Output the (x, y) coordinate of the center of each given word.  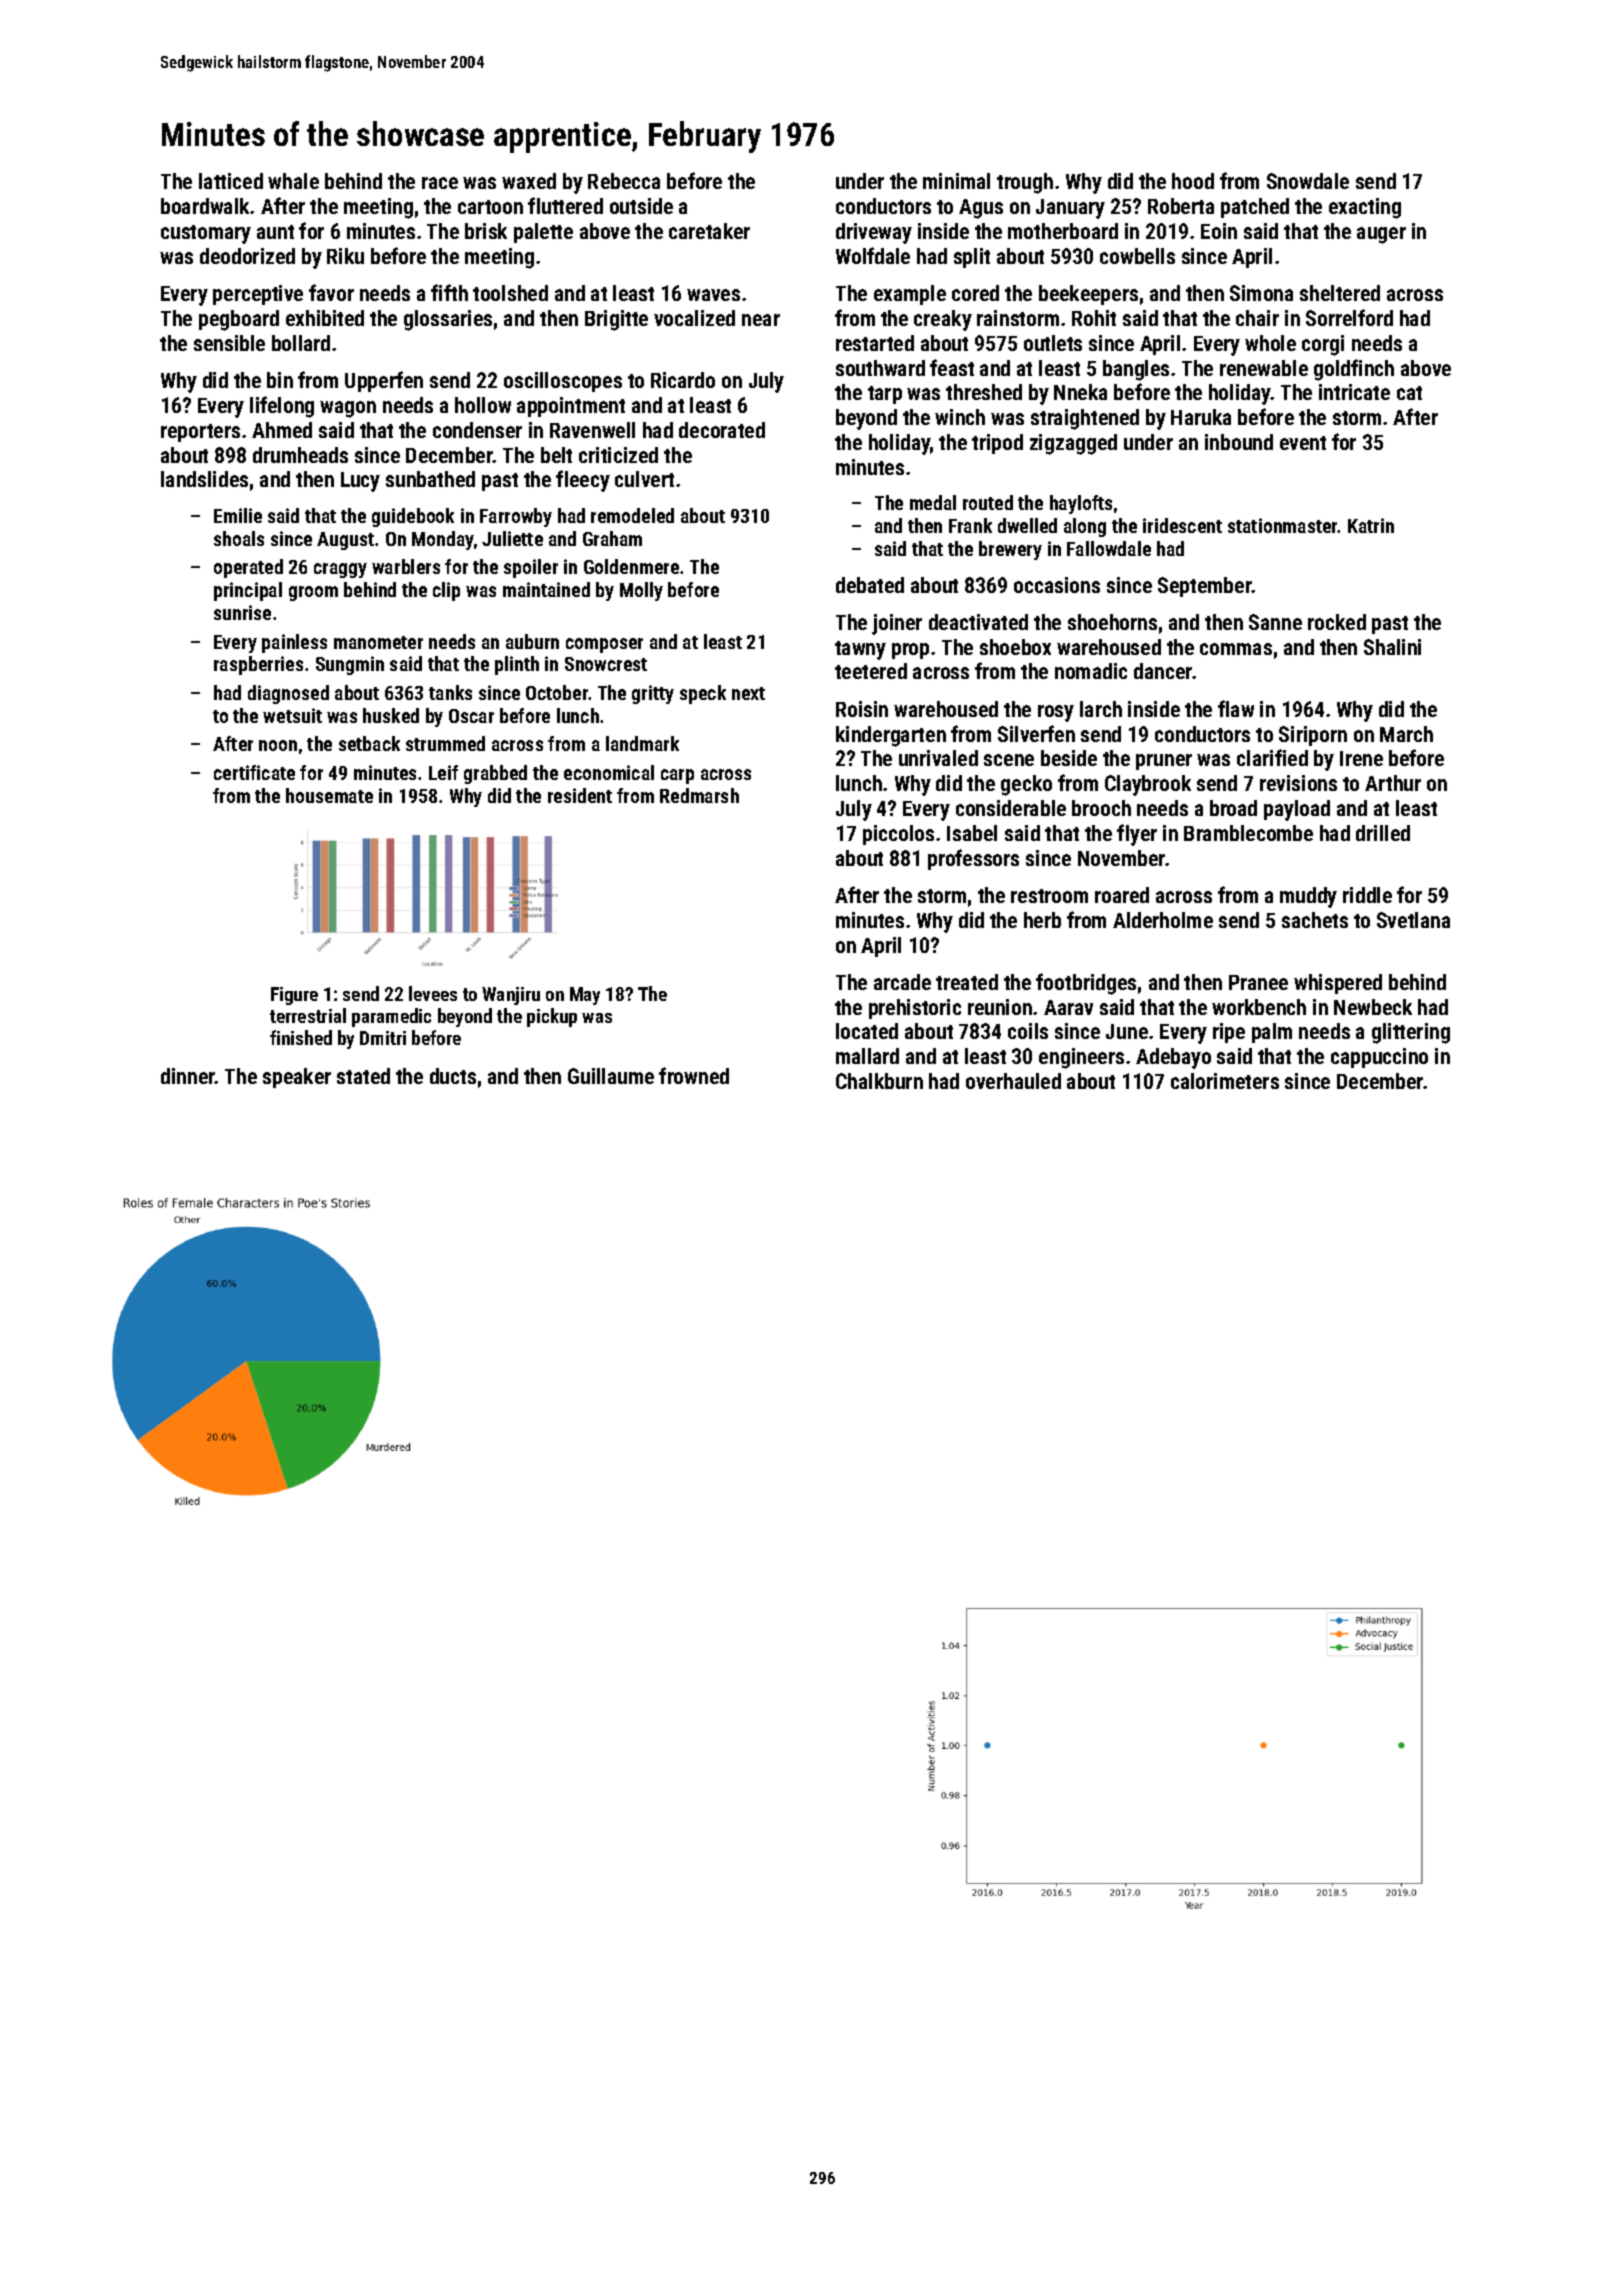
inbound (1239, 442)
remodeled (632, 515)
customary (206, 234)
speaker (297, 1078)
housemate (329, 795)
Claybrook (1148, 785)
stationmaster (1283, 525)
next (748, 693)
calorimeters (1225, 1081)
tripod (997, 444)
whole (1270, 343)
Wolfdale (873, 255)
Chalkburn (879, 1081)
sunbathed (430, 479)
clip (446, 591)
